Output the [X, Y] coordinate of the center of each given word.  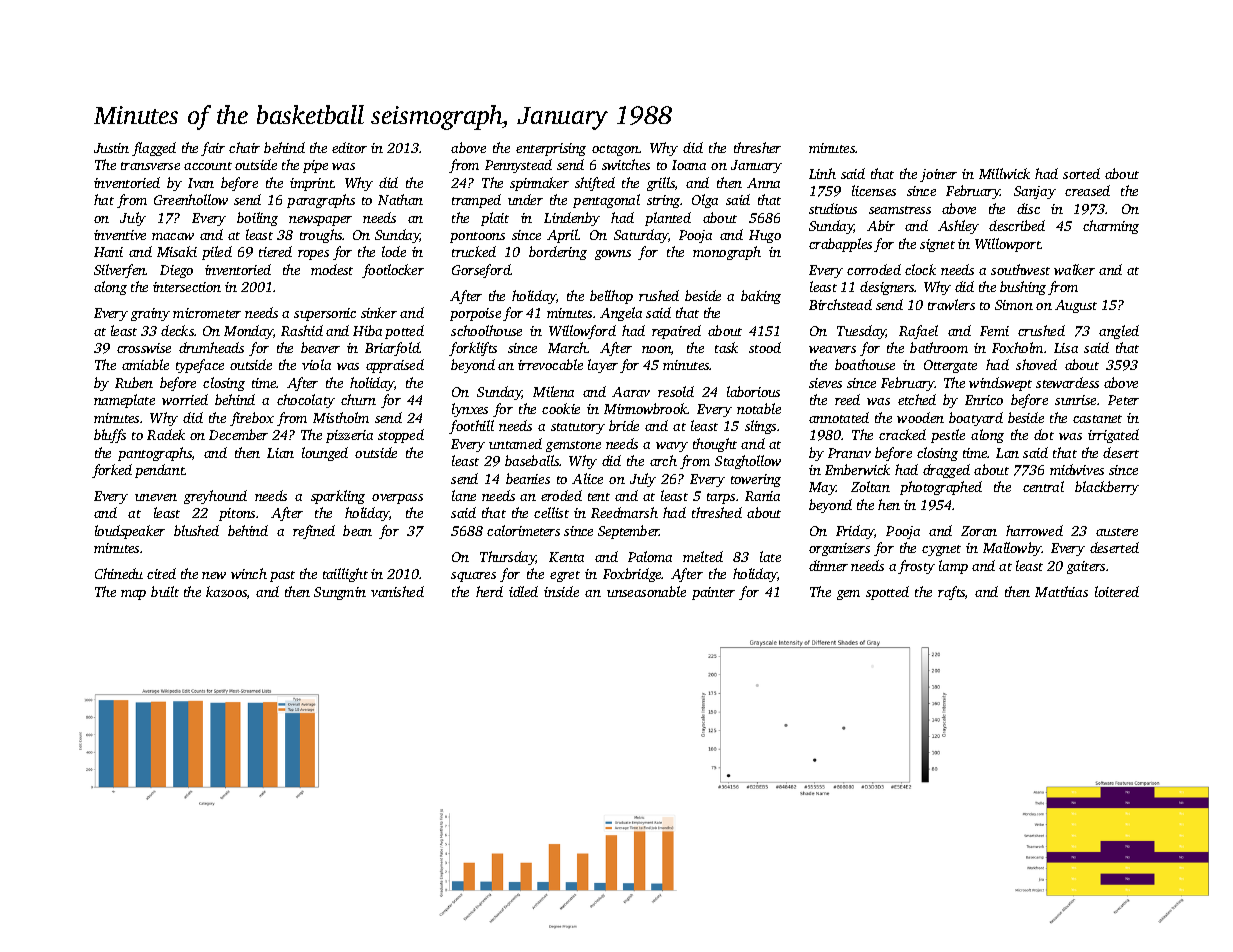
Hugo [765, 236]
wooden [920, 417]
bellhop [611, 297]
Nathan [400, 199]
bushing [1023, 288]
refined [314, 532]
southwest [1020, 269]
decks [177, 330]
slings [760, 427]
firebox [252, 419]
